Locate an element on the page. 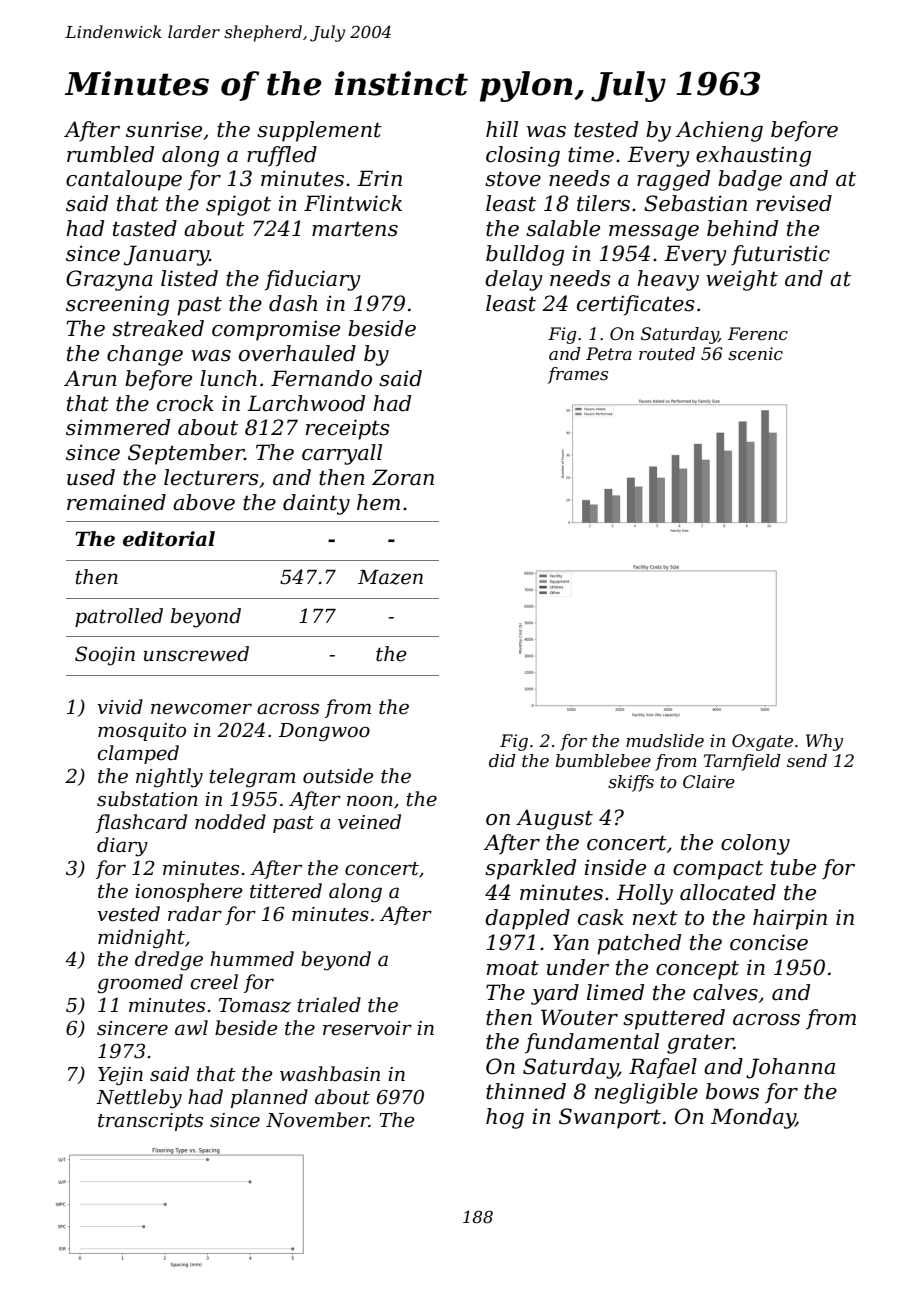 The height and width of the document is (1311, 924). Claire is located at coordinates (709, 782).
